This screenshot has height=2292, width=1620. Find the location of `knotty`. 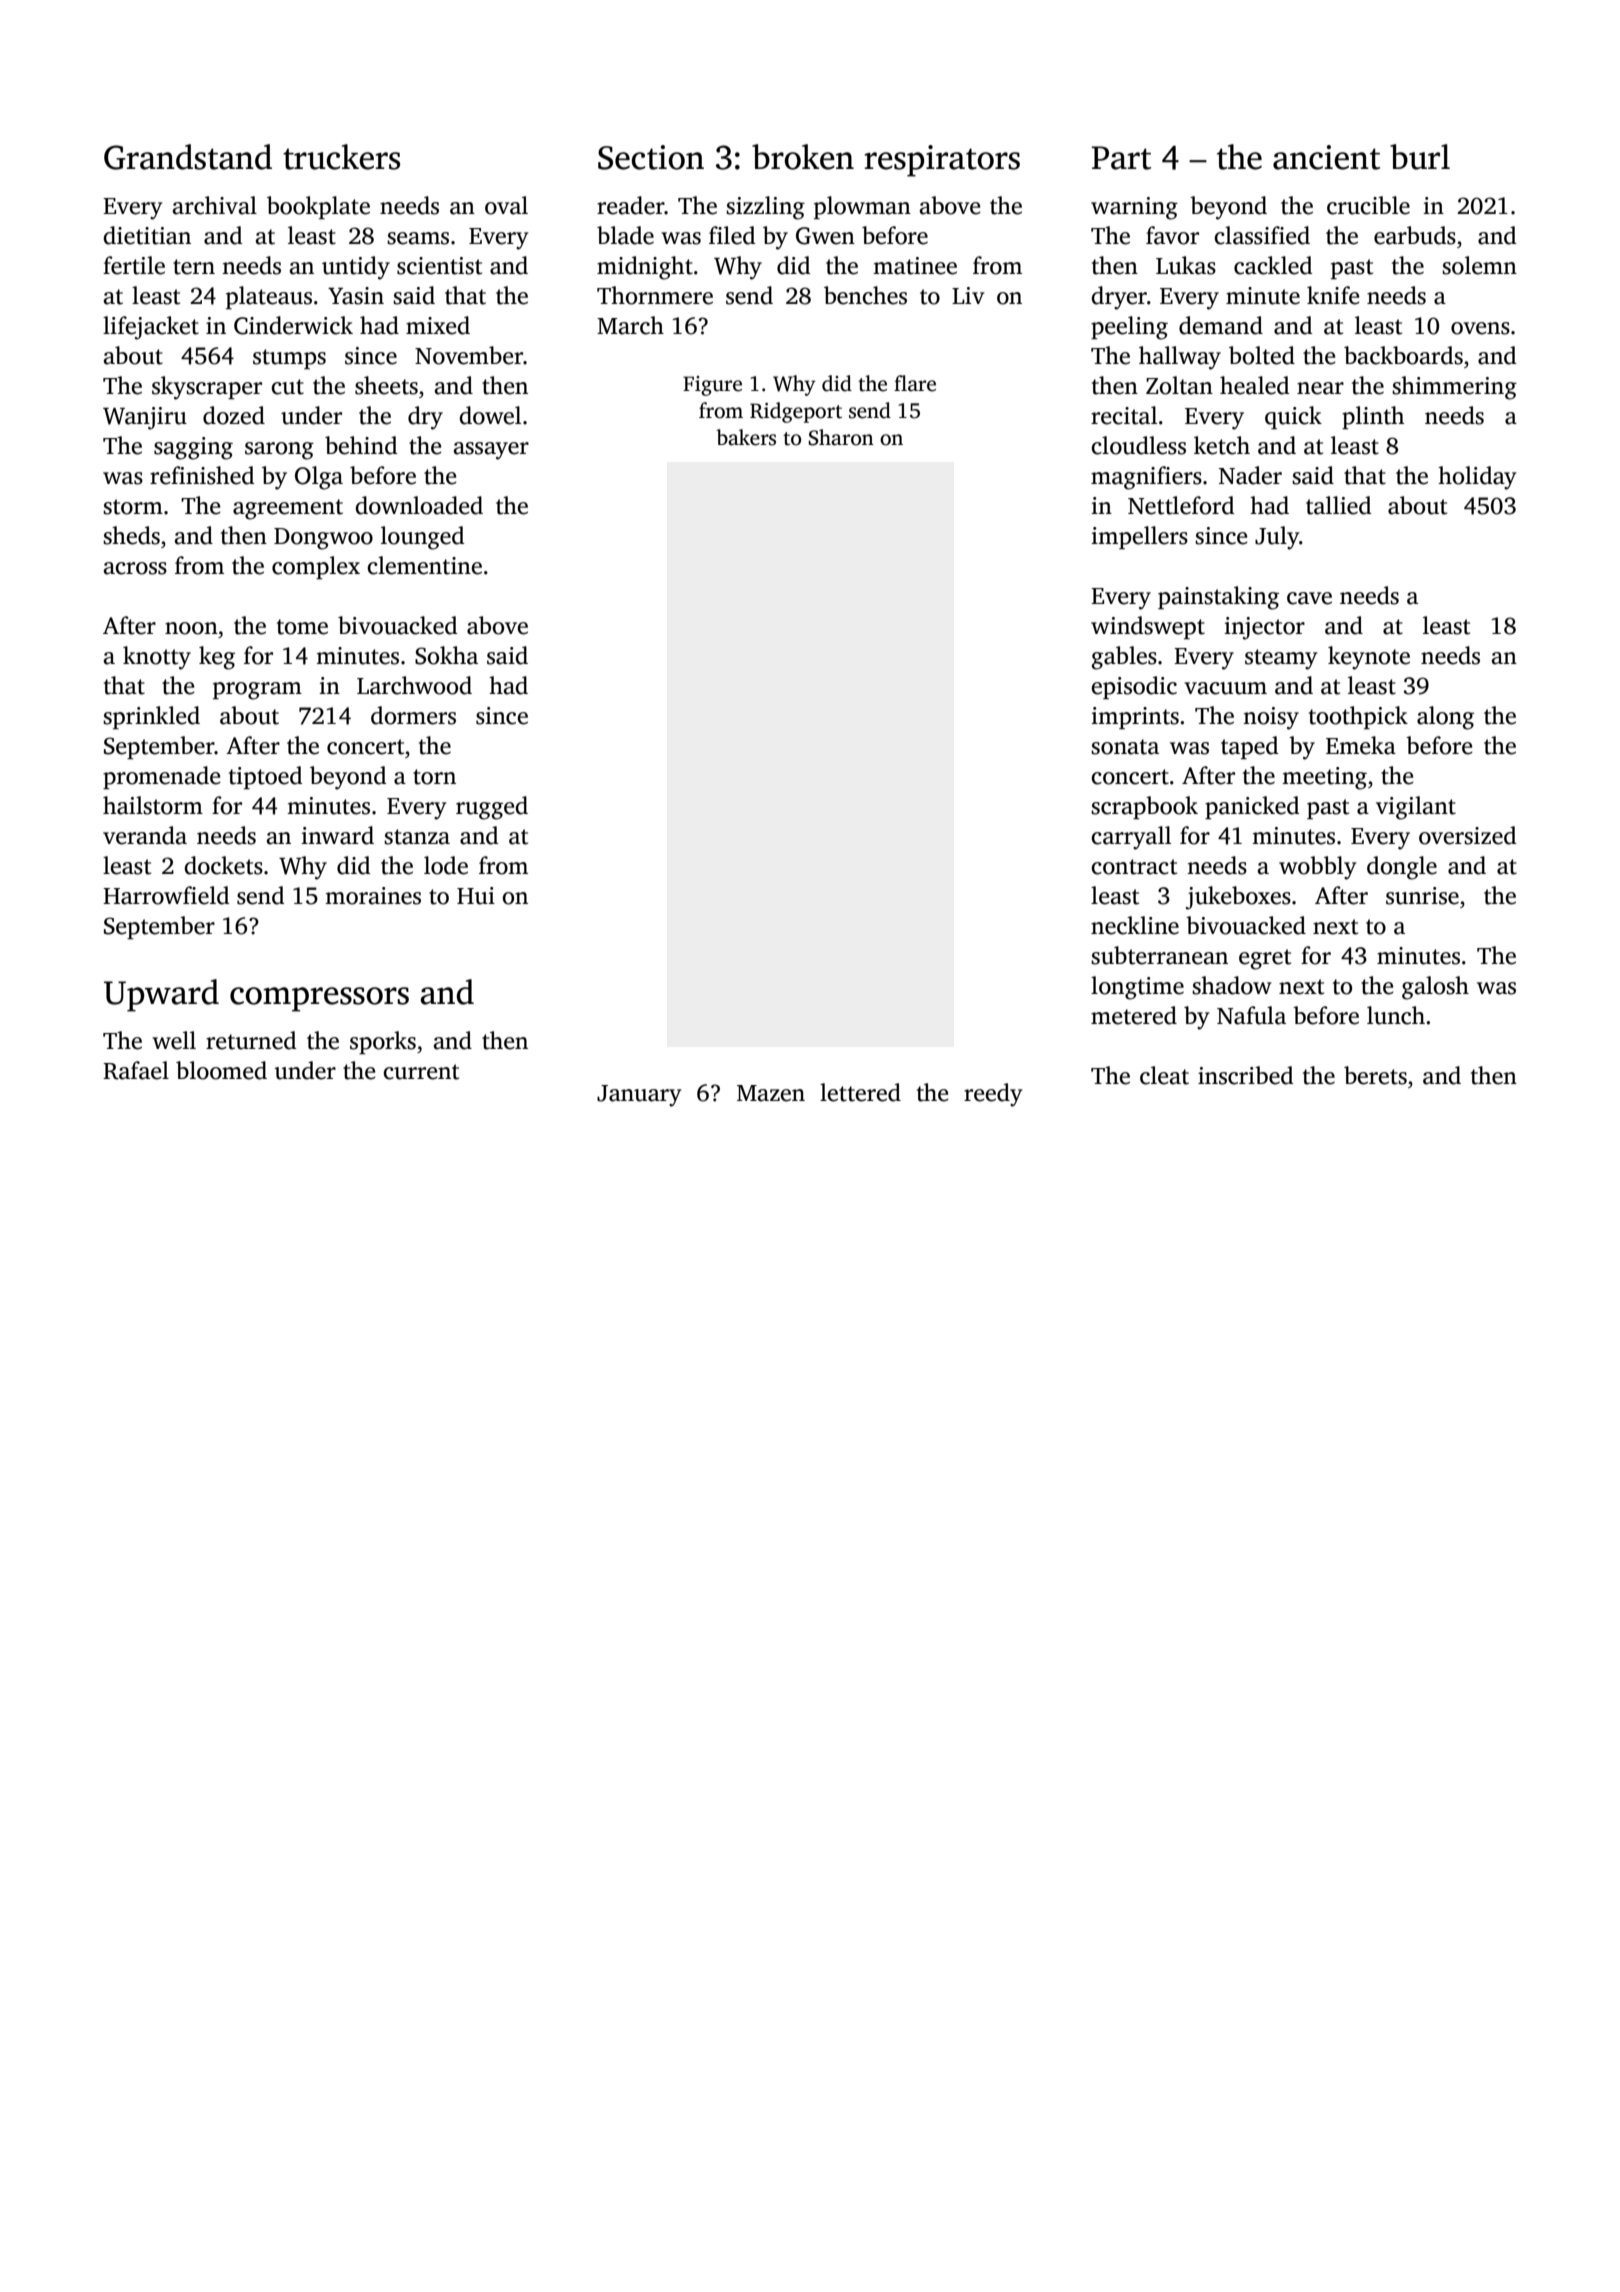

knotty is located at coordinates (157, 658).
